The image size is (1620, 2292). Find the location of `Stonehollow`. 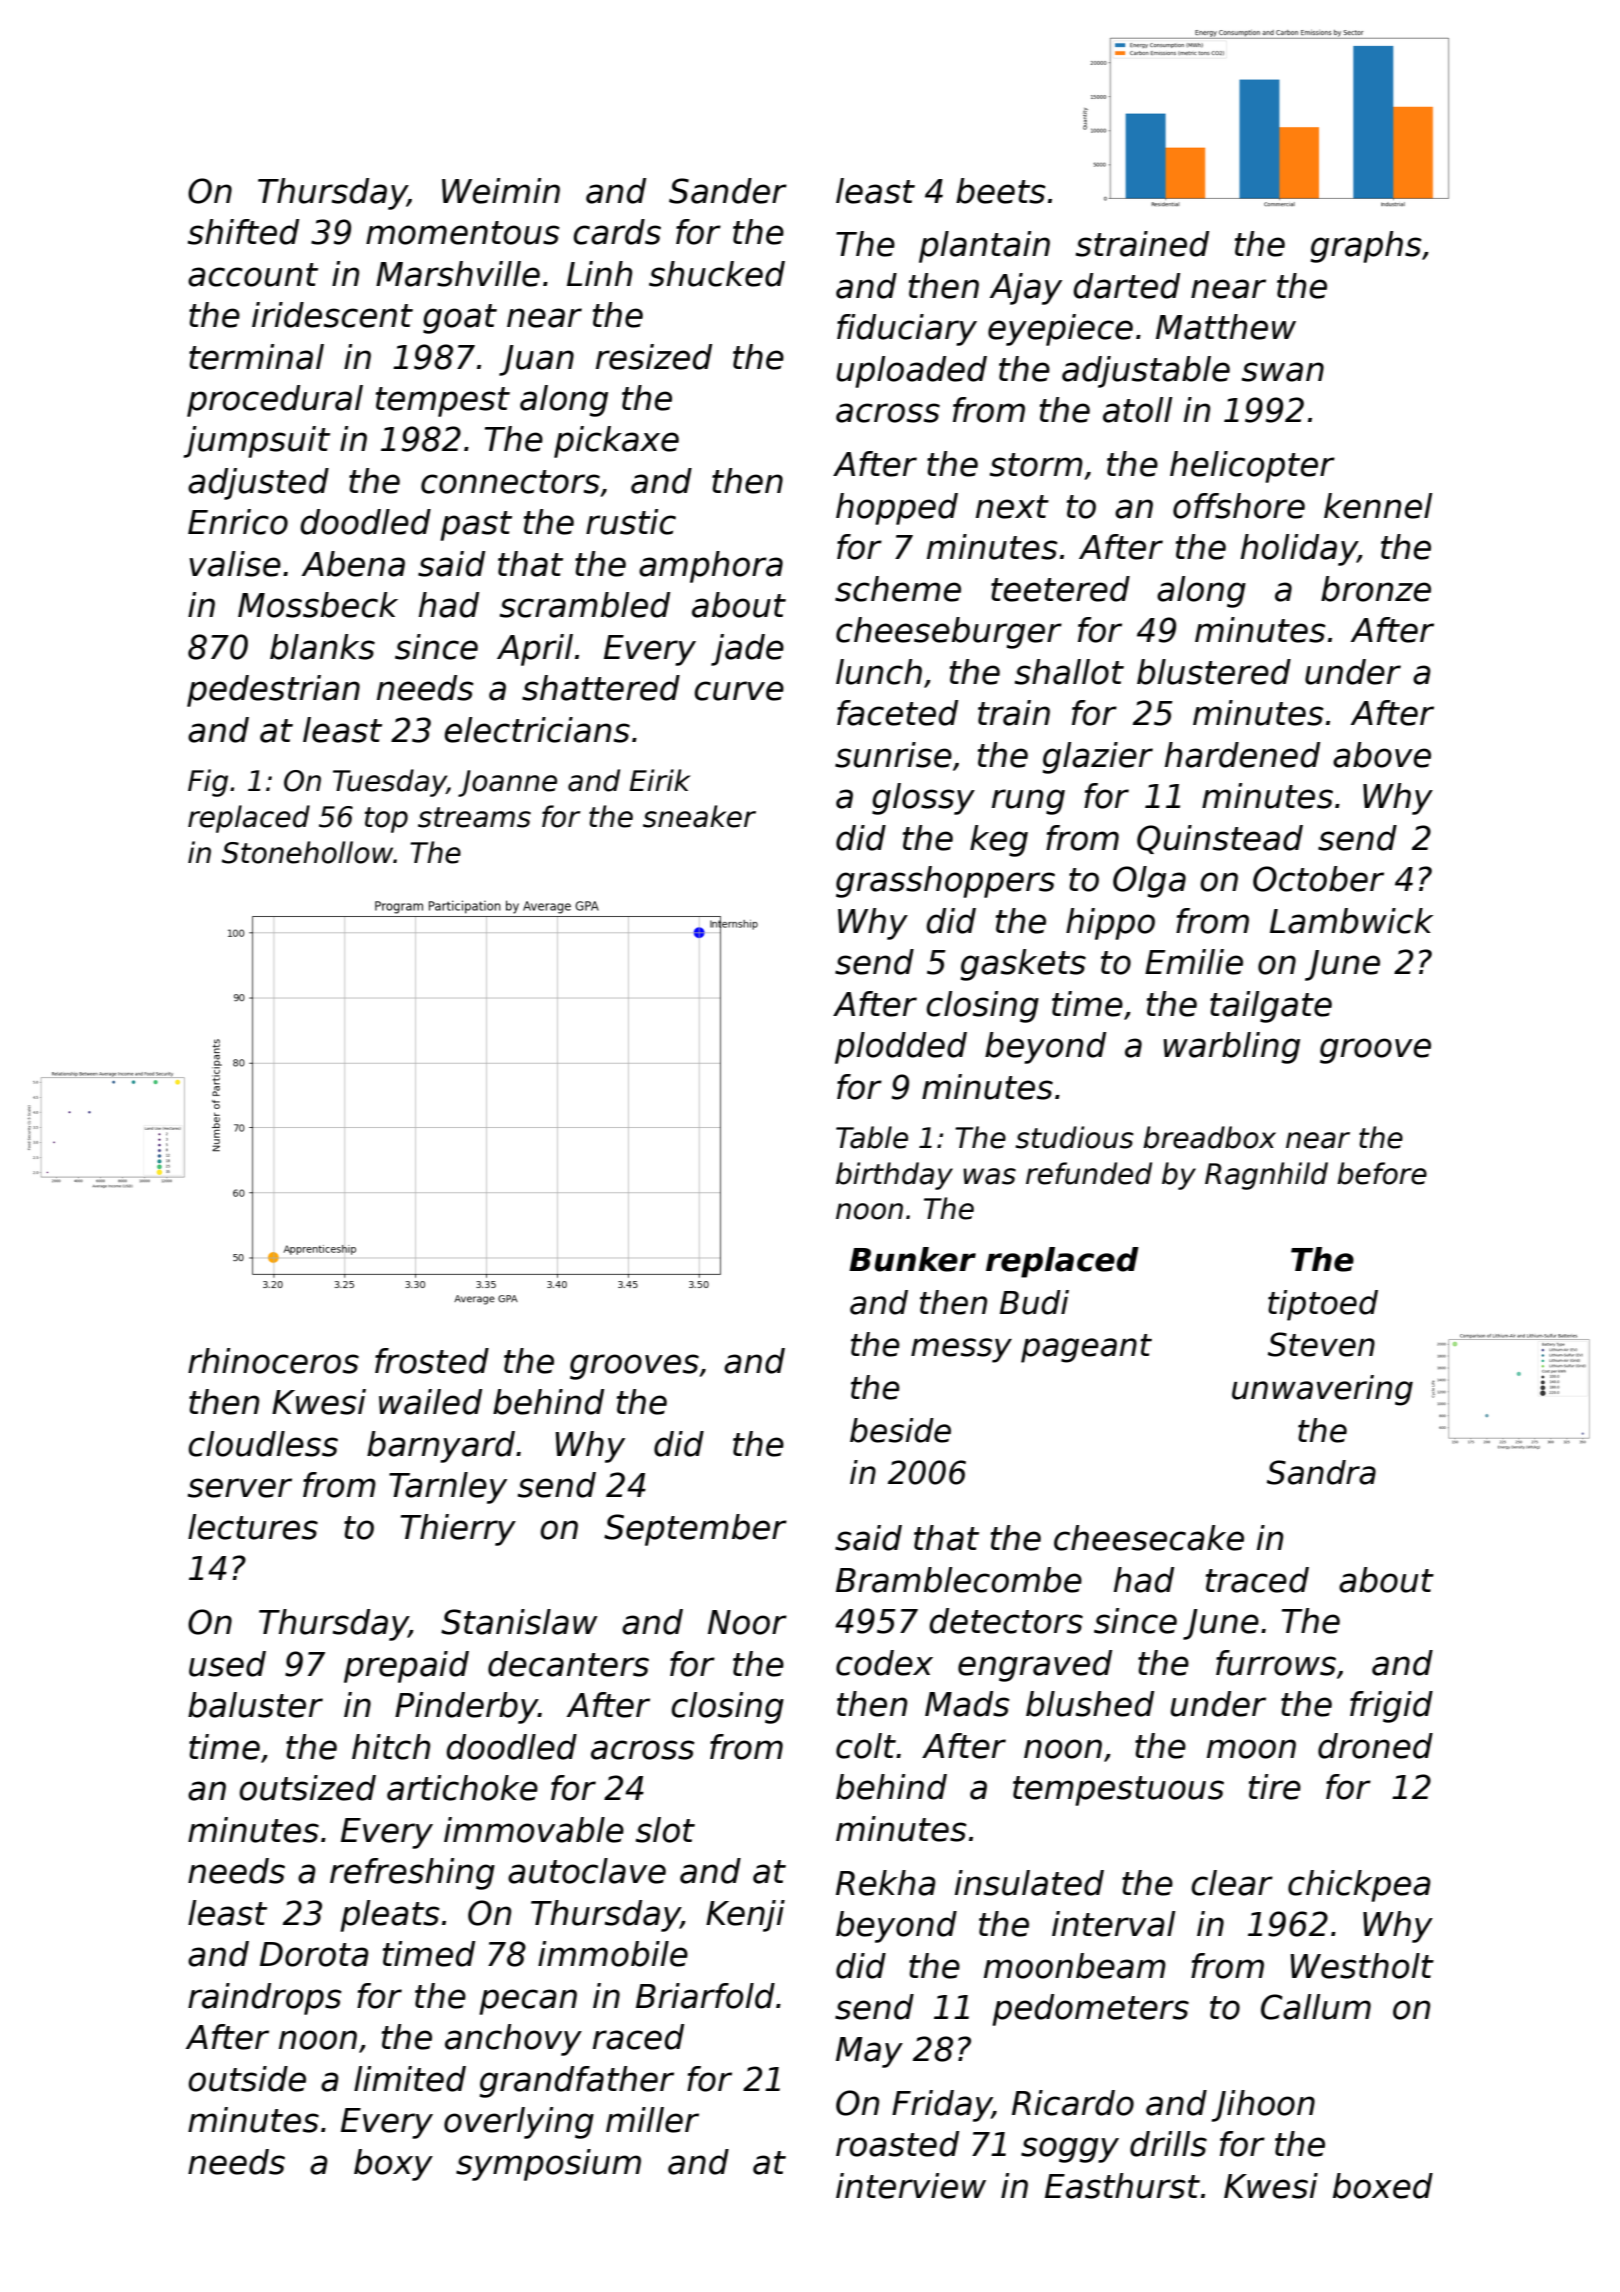

Stonehollow is located at coordinates (307, 852).
